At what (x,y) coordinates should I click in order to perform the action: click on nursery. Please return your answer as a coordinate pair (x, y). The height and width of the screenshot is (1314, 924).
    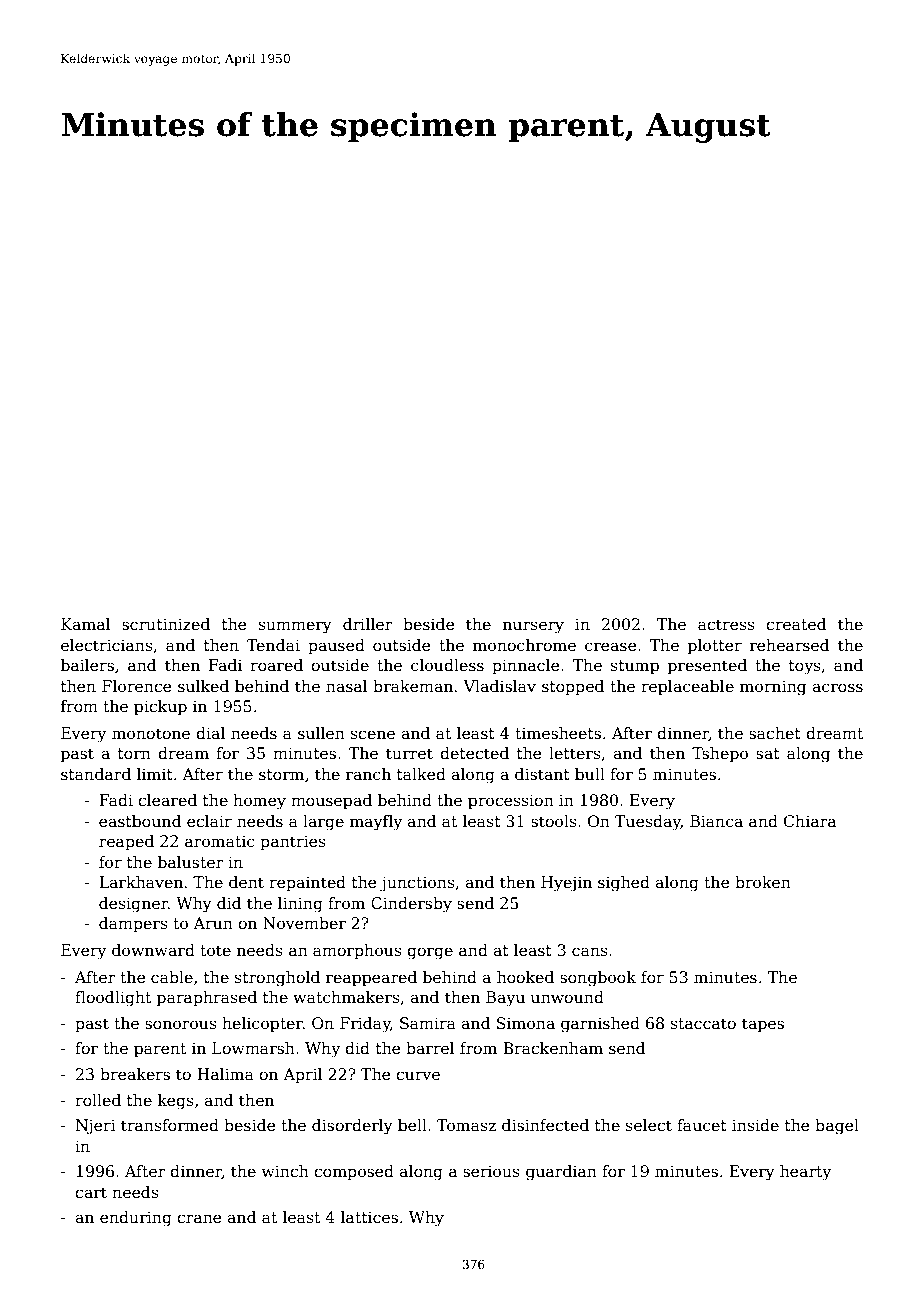
    Looking at the image, I should click on (533, 627).
